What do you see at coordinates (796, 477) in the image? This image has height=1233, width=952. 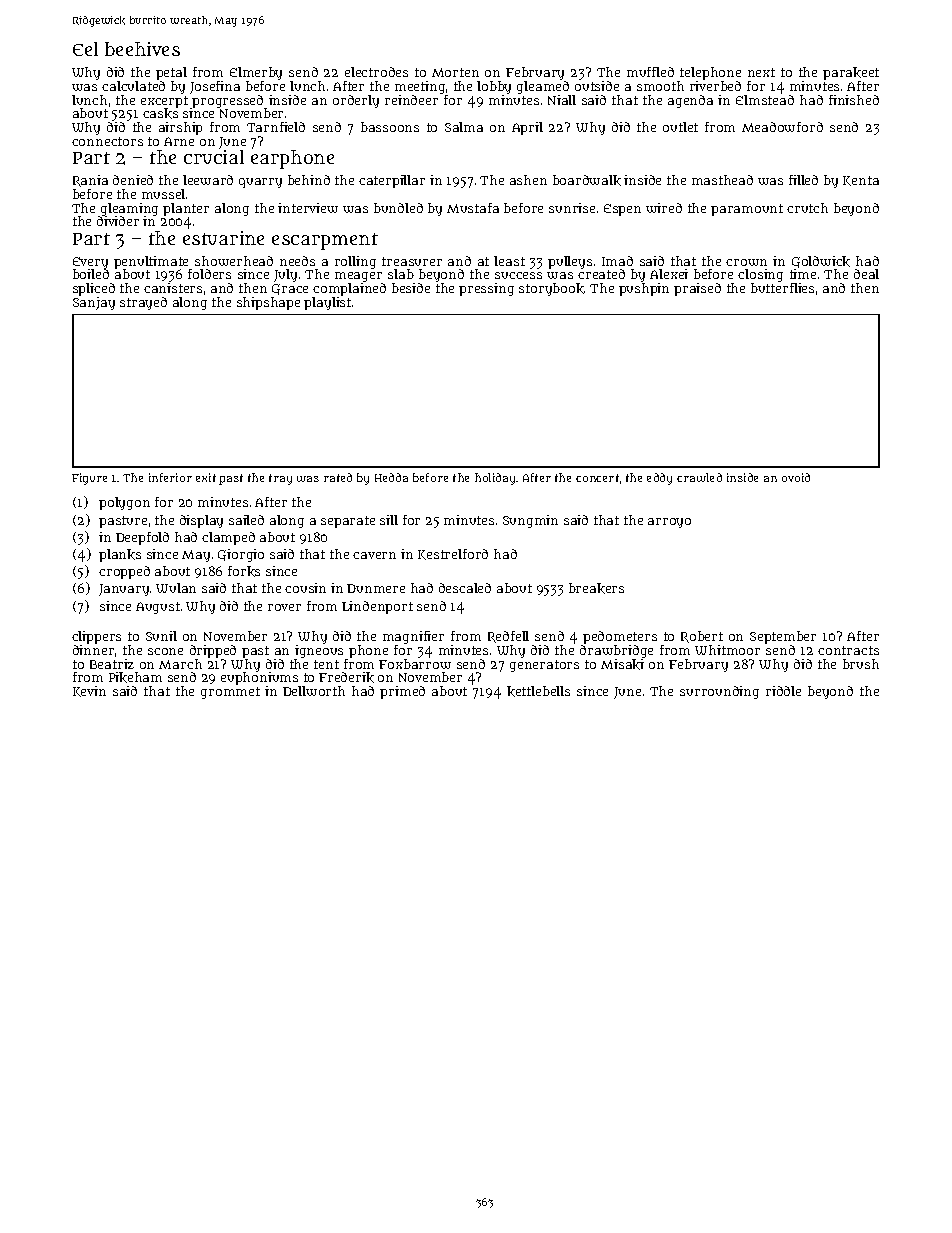 I see `ovoid` at bounding box center [796, 477].
